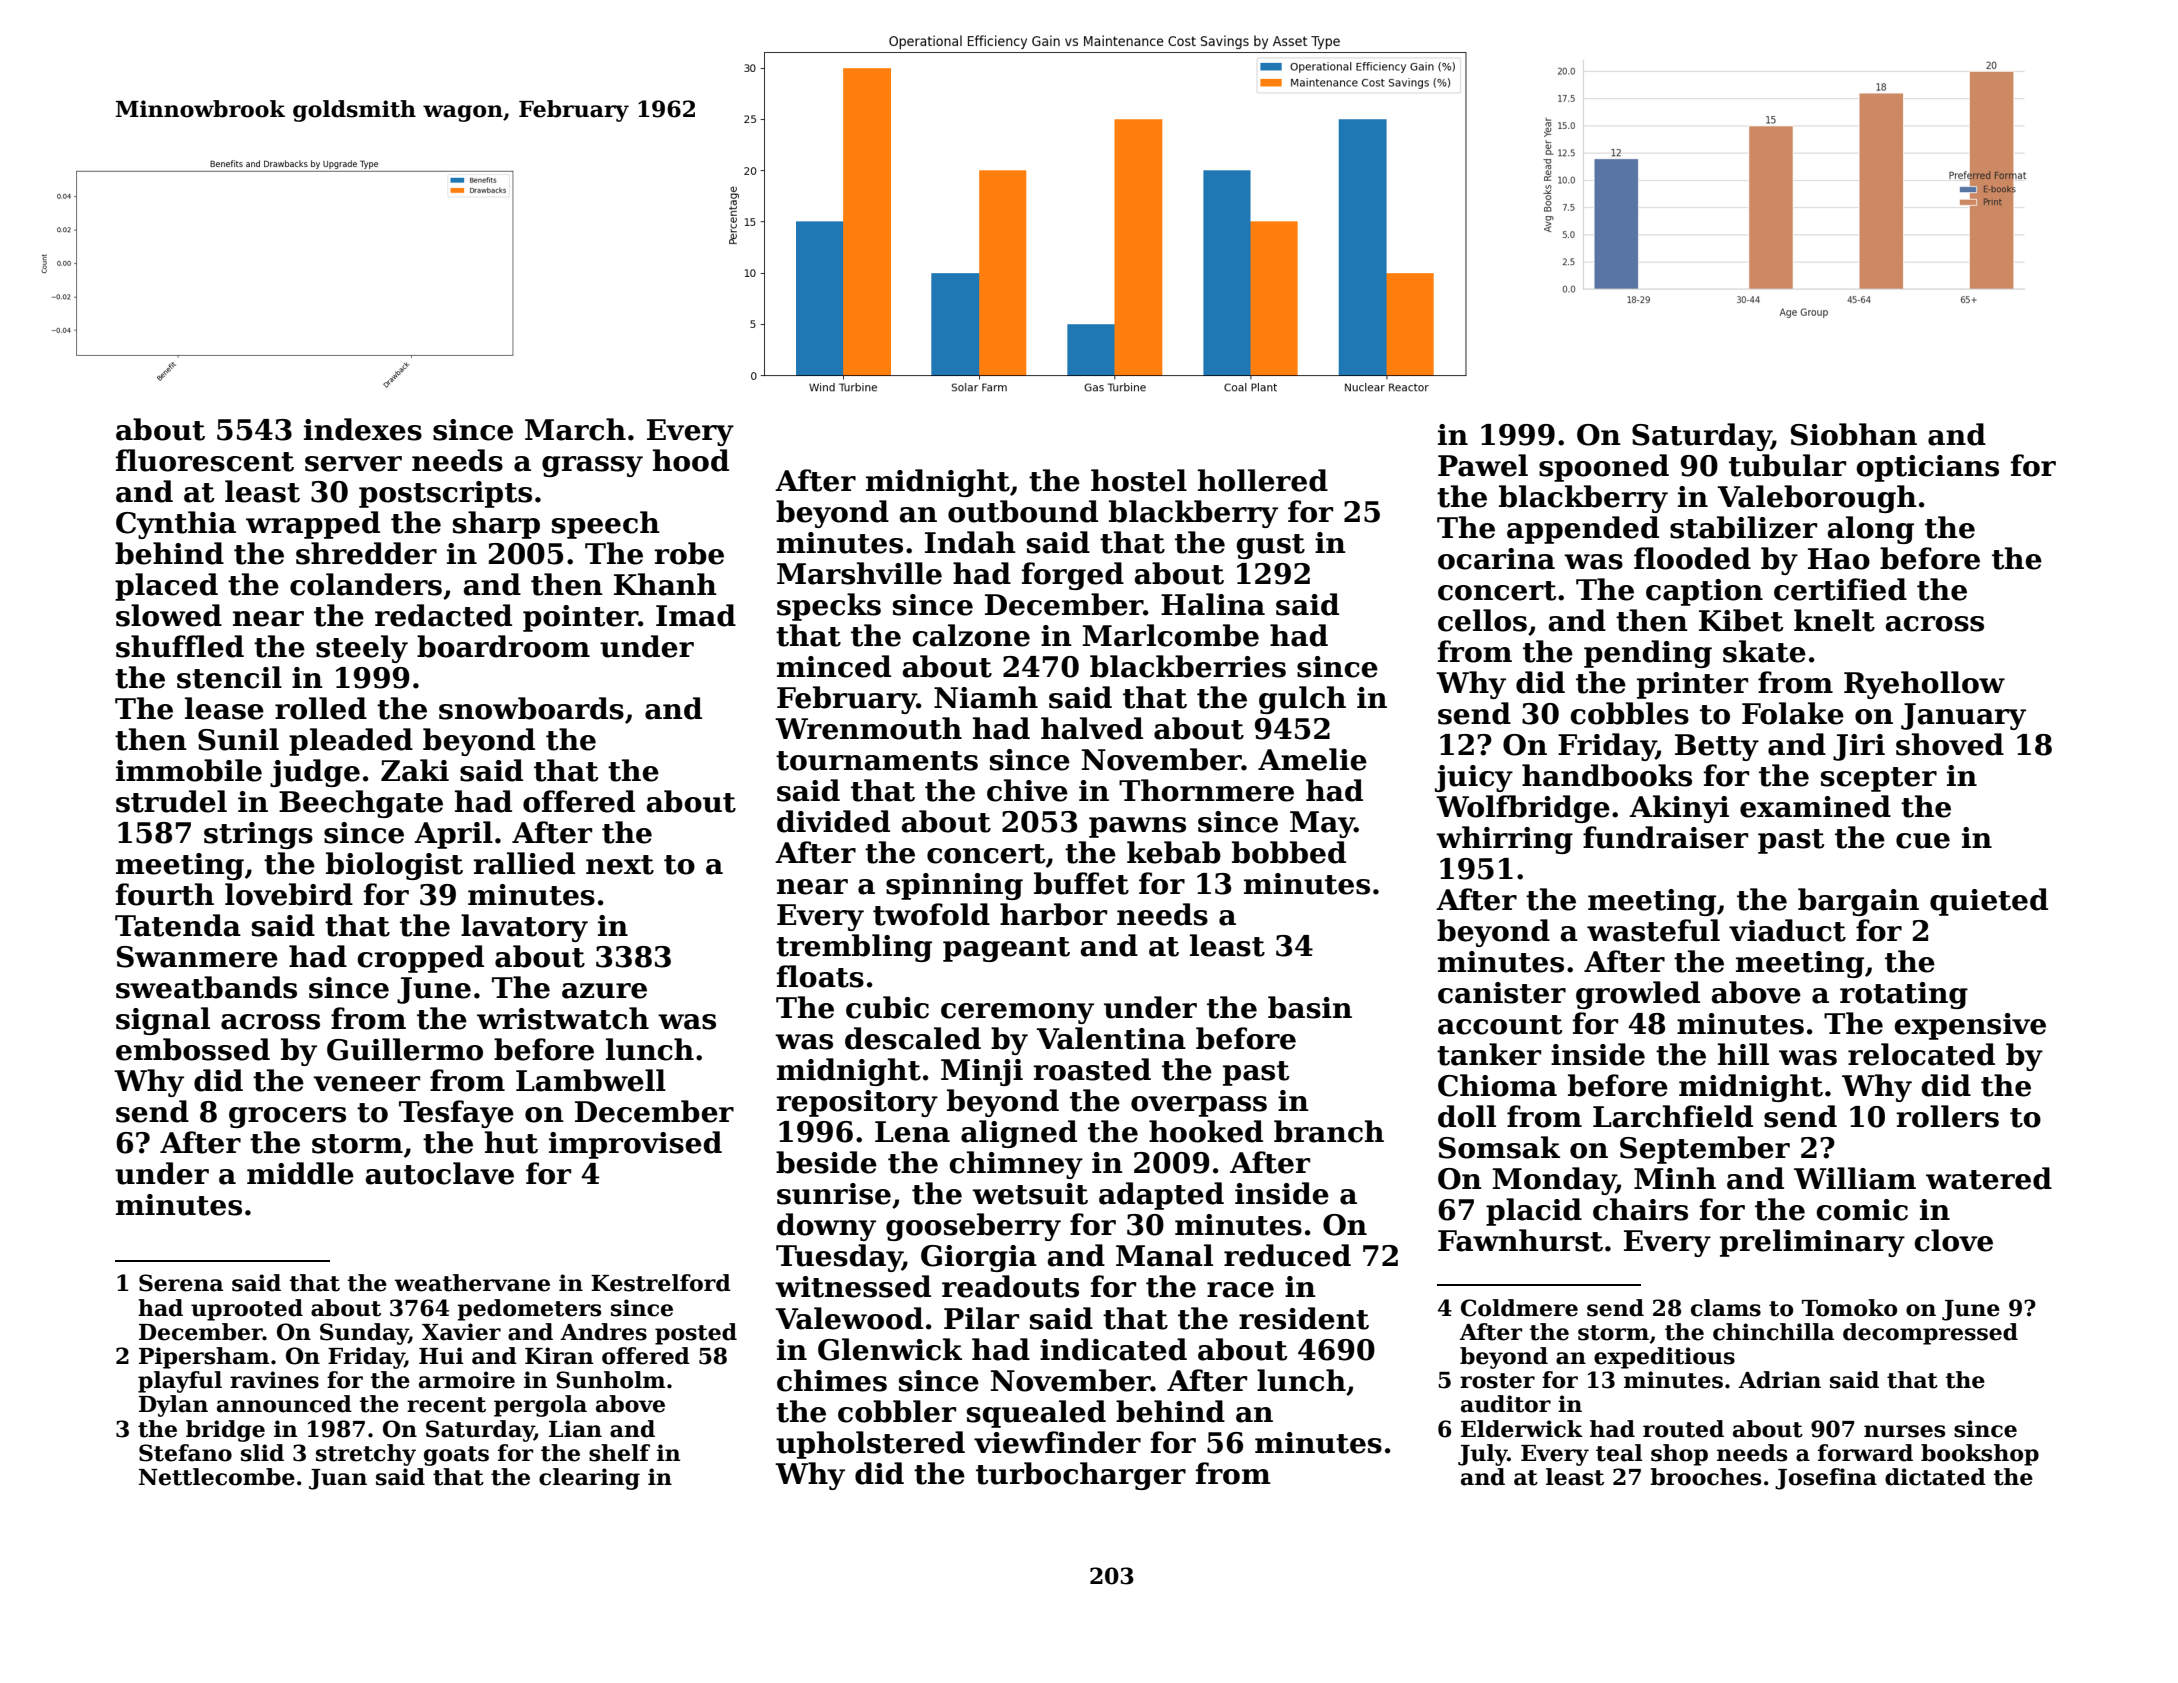 Image resolution: width=2178 pixels, height=1683 pixels. What do you see at coordinates (229, 677) in the document?
I see `stencil` at bounding box center [229, 677].
